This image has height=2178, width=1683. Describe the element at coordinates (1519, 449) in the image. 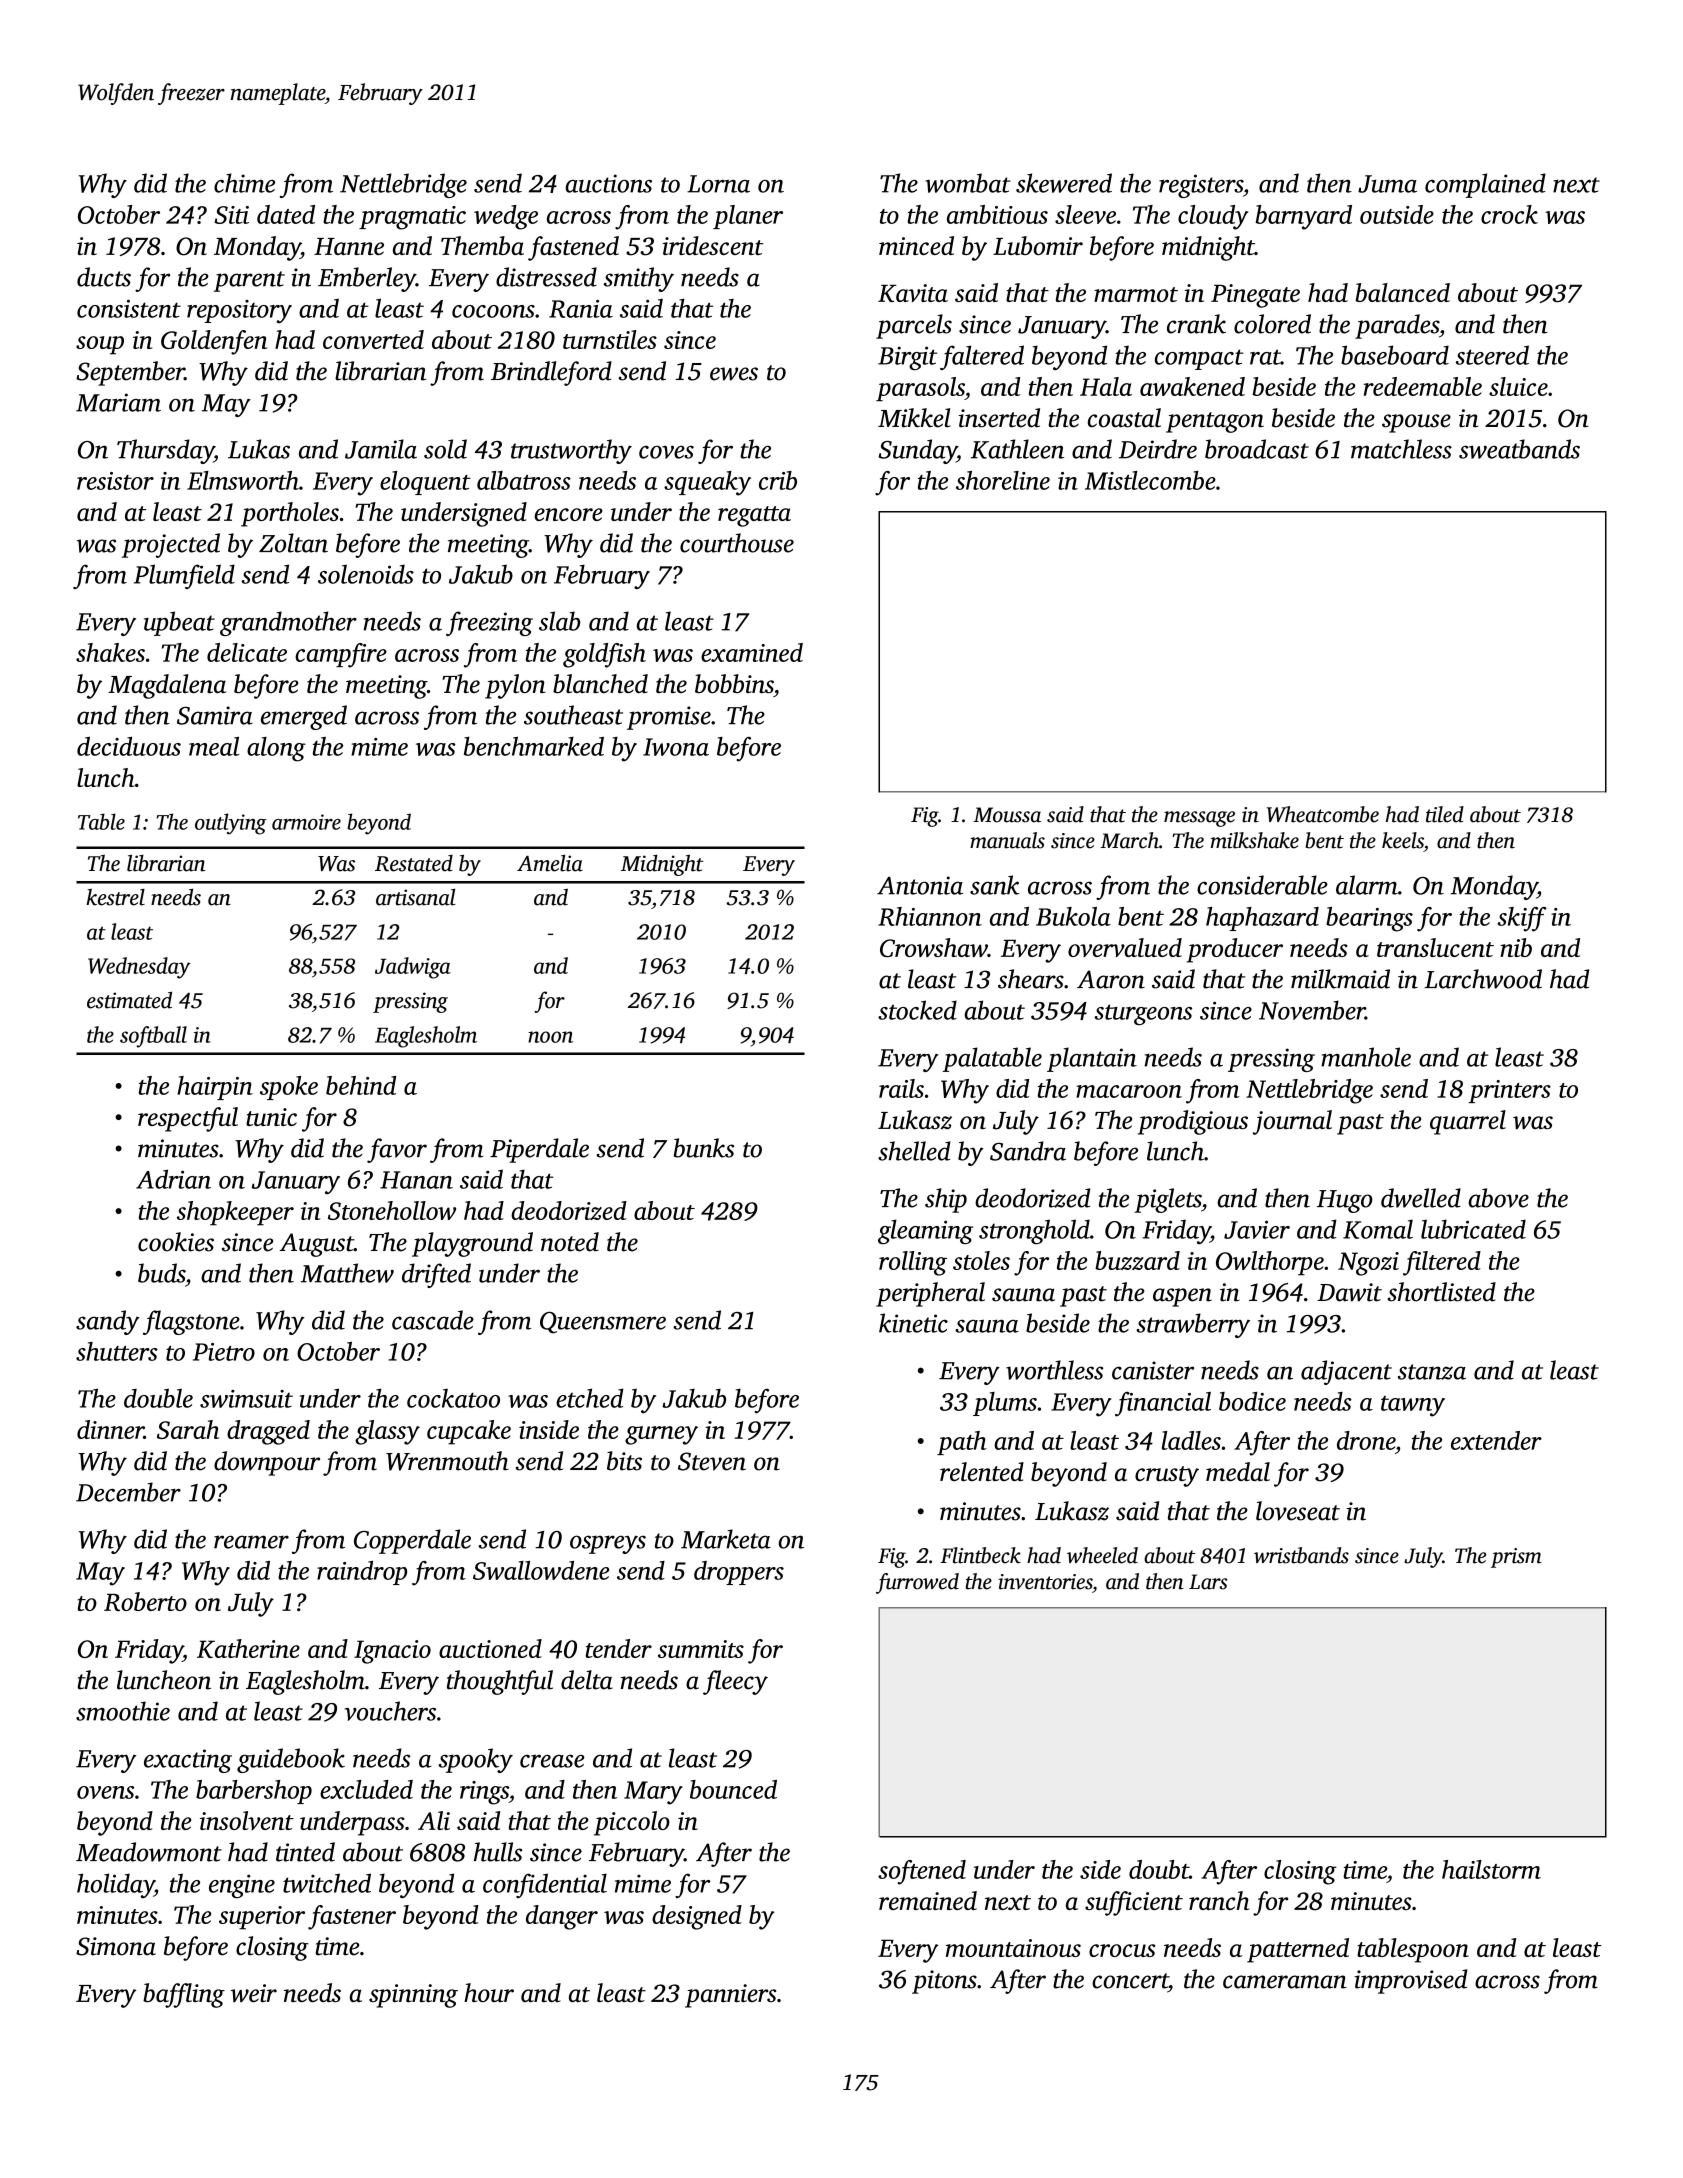

I see `sweatbands` at that location.
